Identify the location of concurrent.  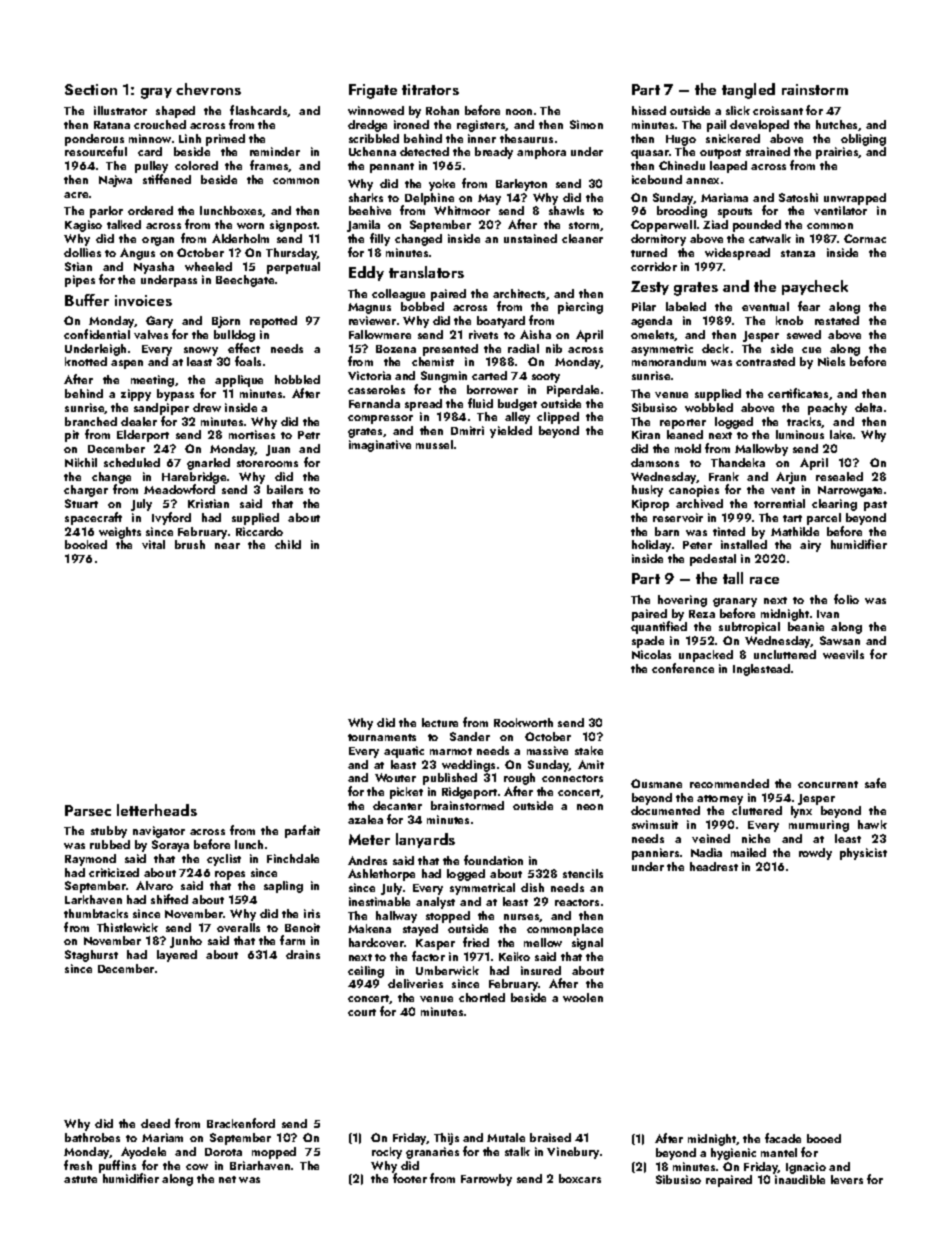
(828, 784).
